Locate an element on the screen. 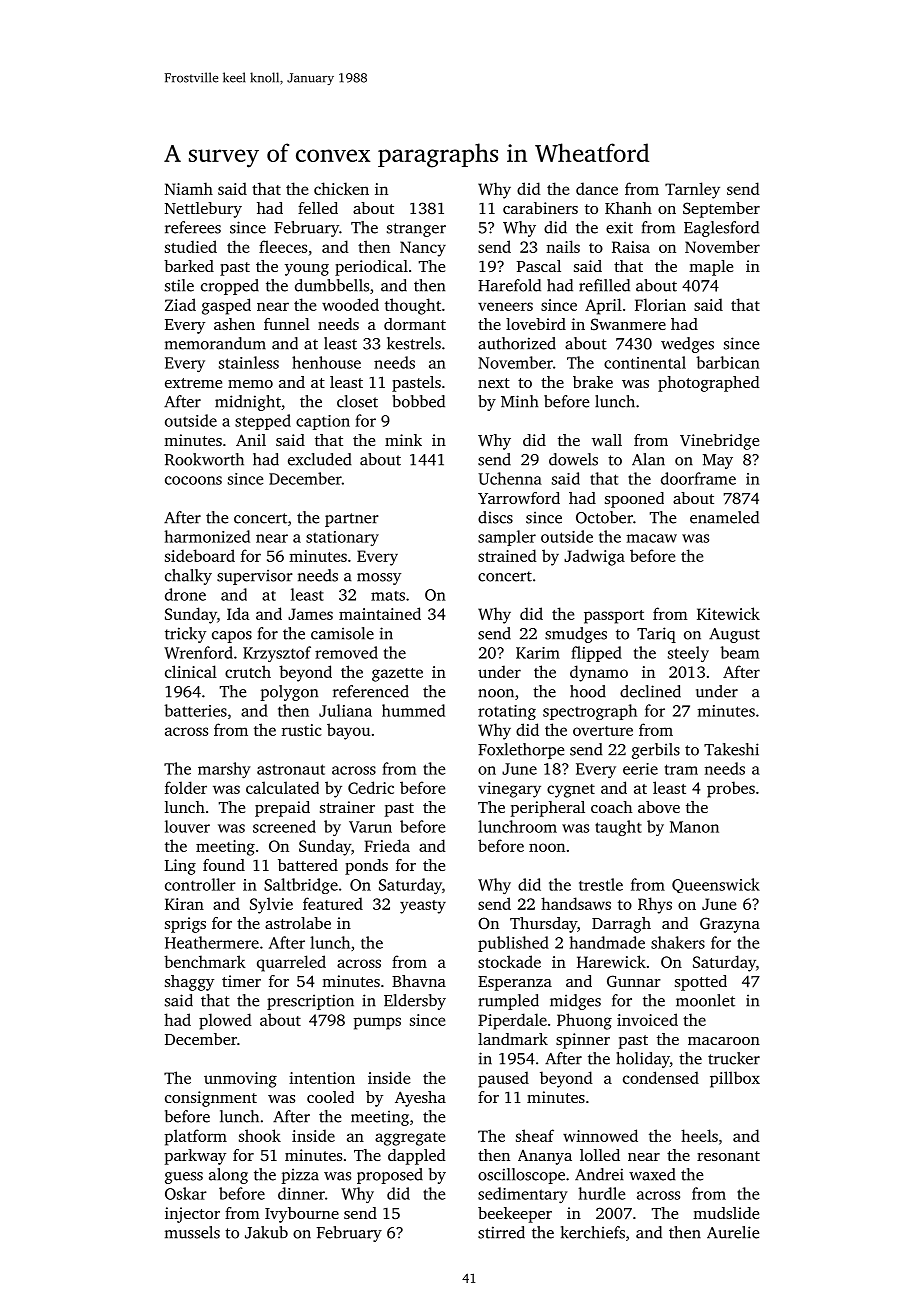  Nettlebury is located at coordinates (203, 210).
